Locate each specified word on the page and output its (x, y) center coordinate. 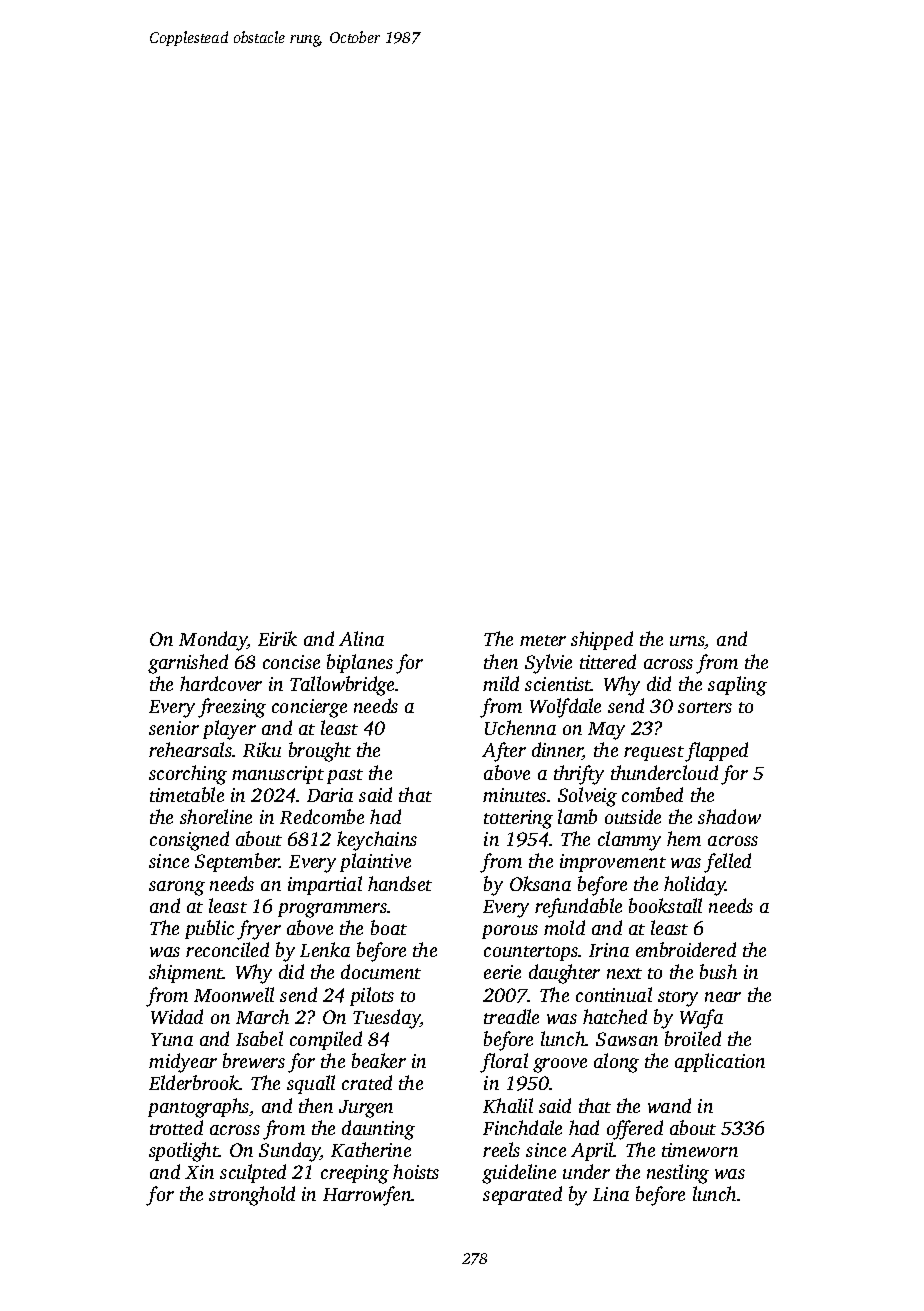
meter (543, 640)
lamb (577, 816)
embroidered (686, 949)
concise (291, 662)
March (262, 1016)
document (381, 971)
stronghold (252, 1196)
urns (687, 642)
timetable (187, 794)
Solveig (587, 797)
